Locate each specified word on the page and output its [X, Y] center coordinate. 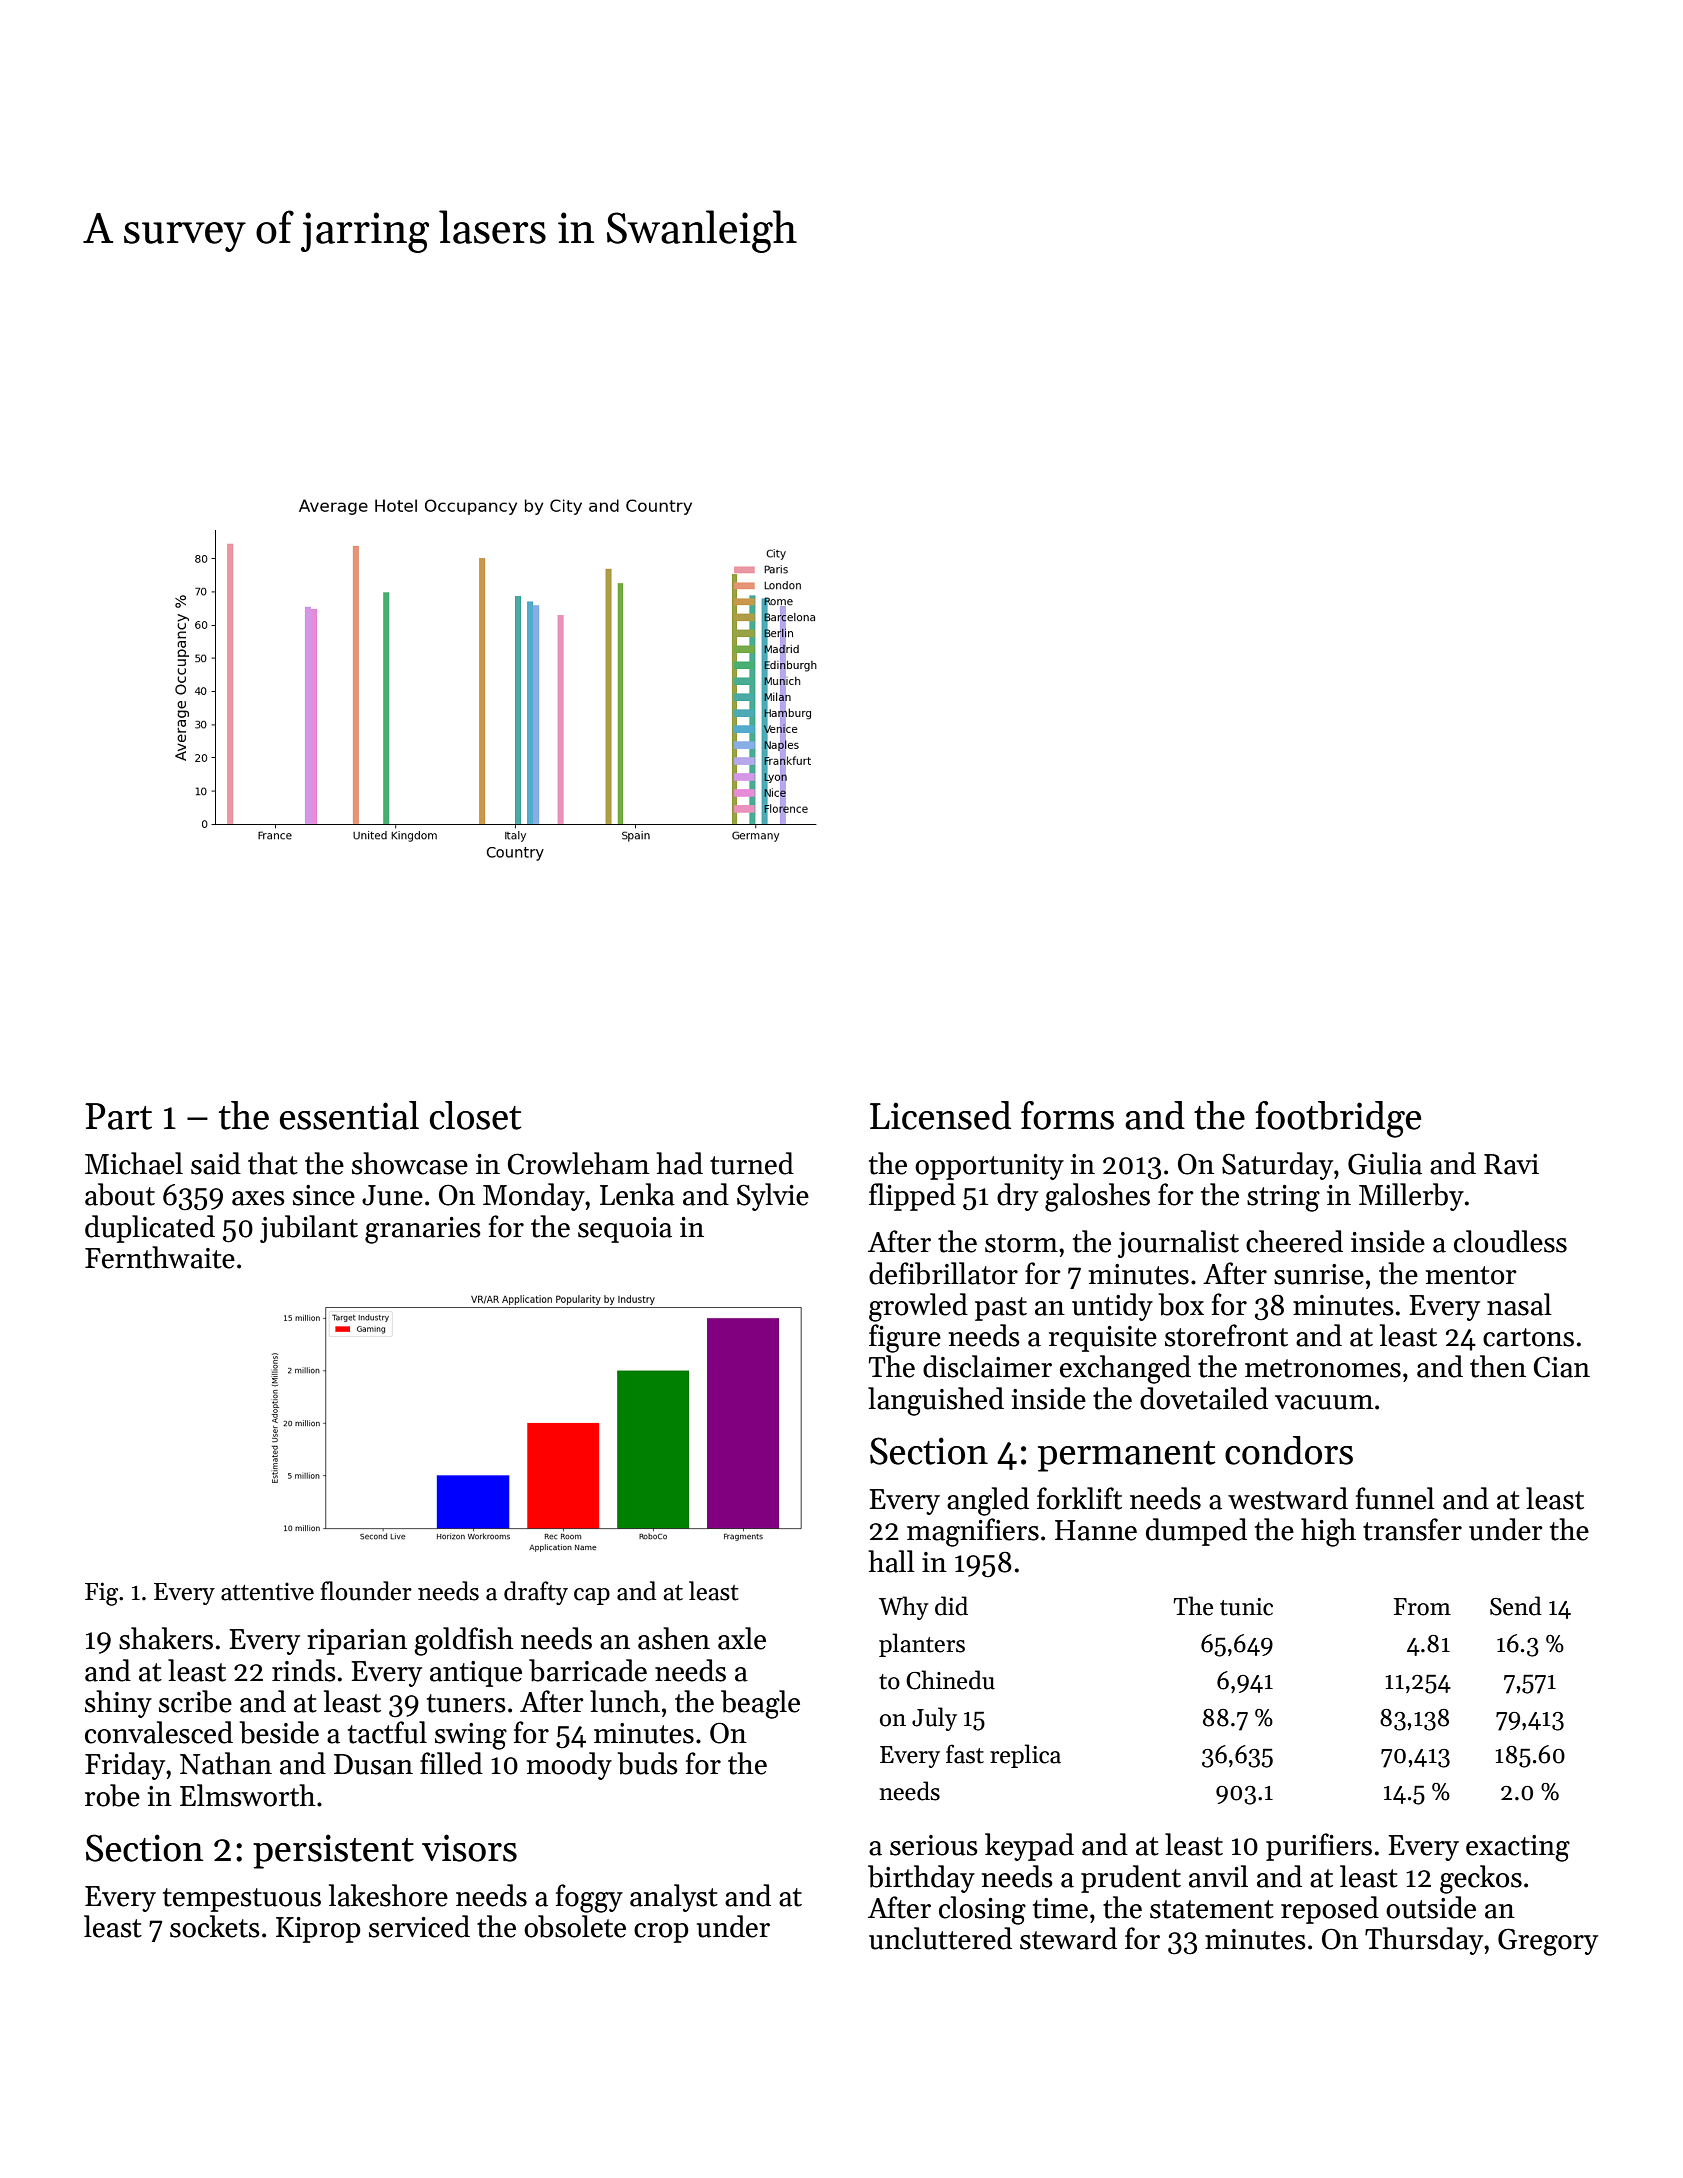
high [1328, 1532]
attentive [267, 1591]
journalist [1178, 1244]
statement [1212, 1909]
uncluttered [940, 1938]
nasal [1519, 1304]
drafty [536, 1593]
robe [112, 1795]
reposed [1330, 1910]
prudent [1131, 1879]
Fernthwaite [160, 1257]
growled [918, 1307]
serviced [419, 1926]
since [324, 1195]
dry [1017, 1197]
